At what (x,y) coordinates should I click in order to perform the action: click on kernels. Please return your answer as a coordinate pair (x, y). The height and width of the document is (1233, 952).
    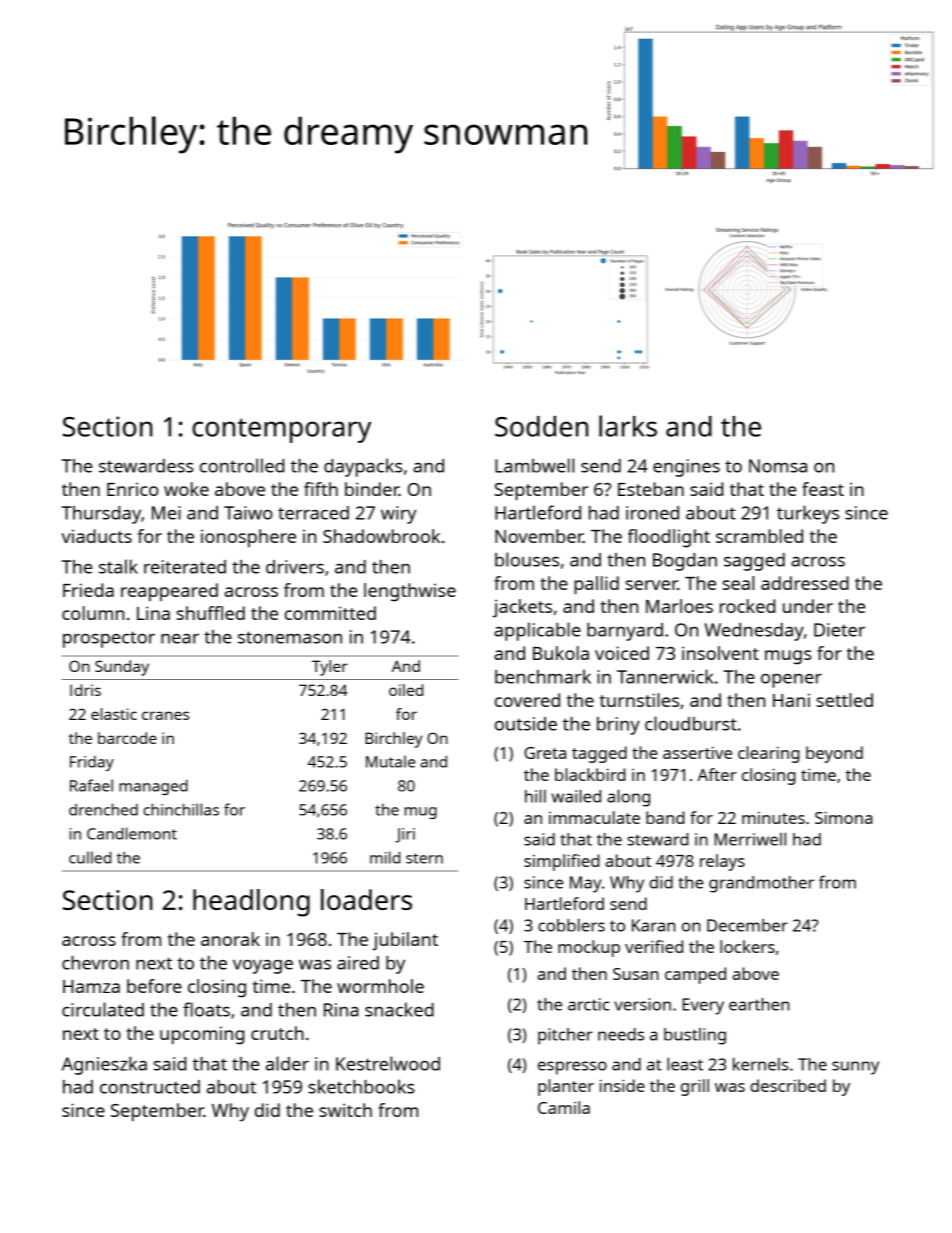
    Looking at the image, I should click on (761, 1064).
